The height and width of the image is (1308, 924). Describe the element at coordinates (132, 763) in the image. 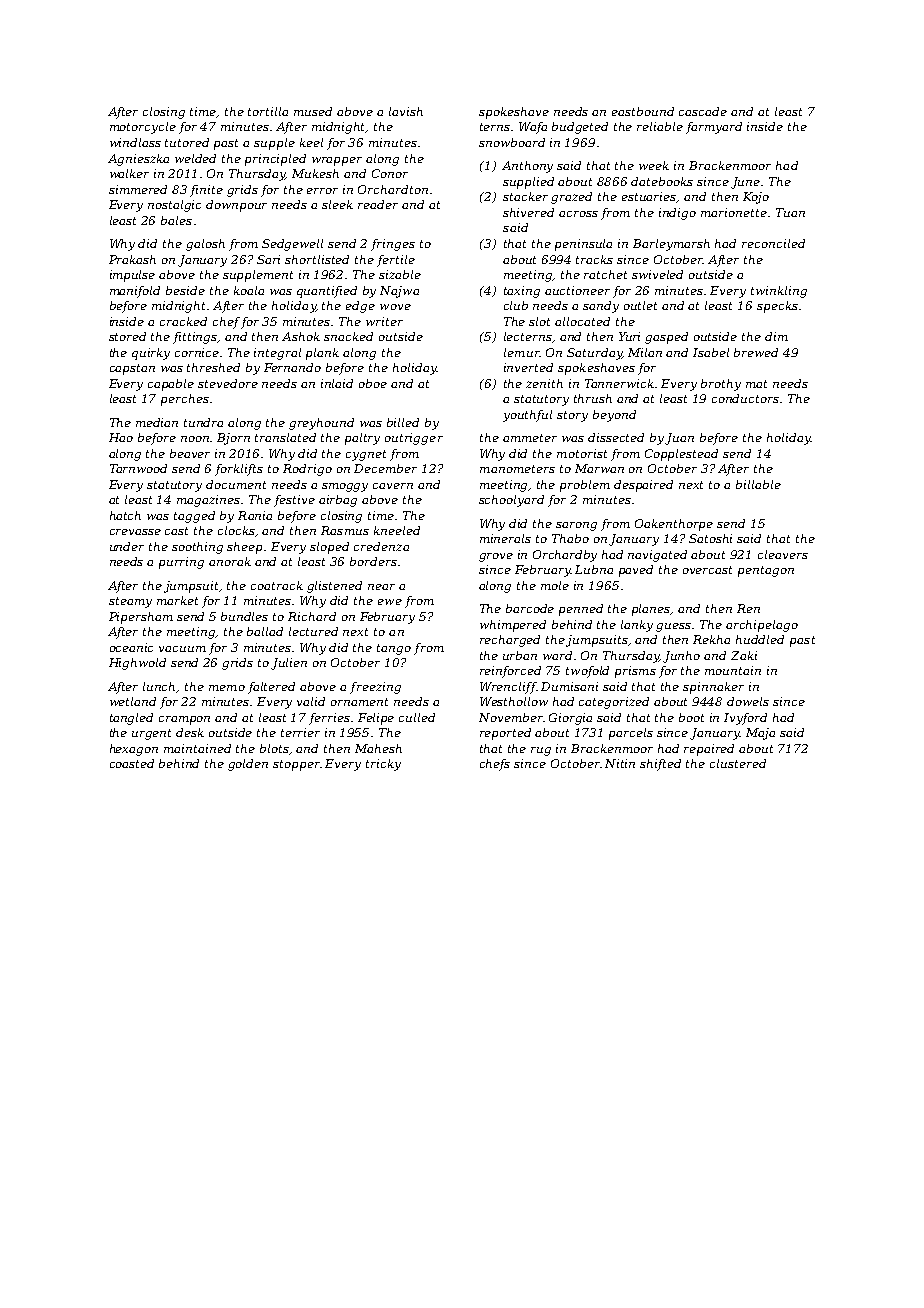

I see `coasted` at that location.
